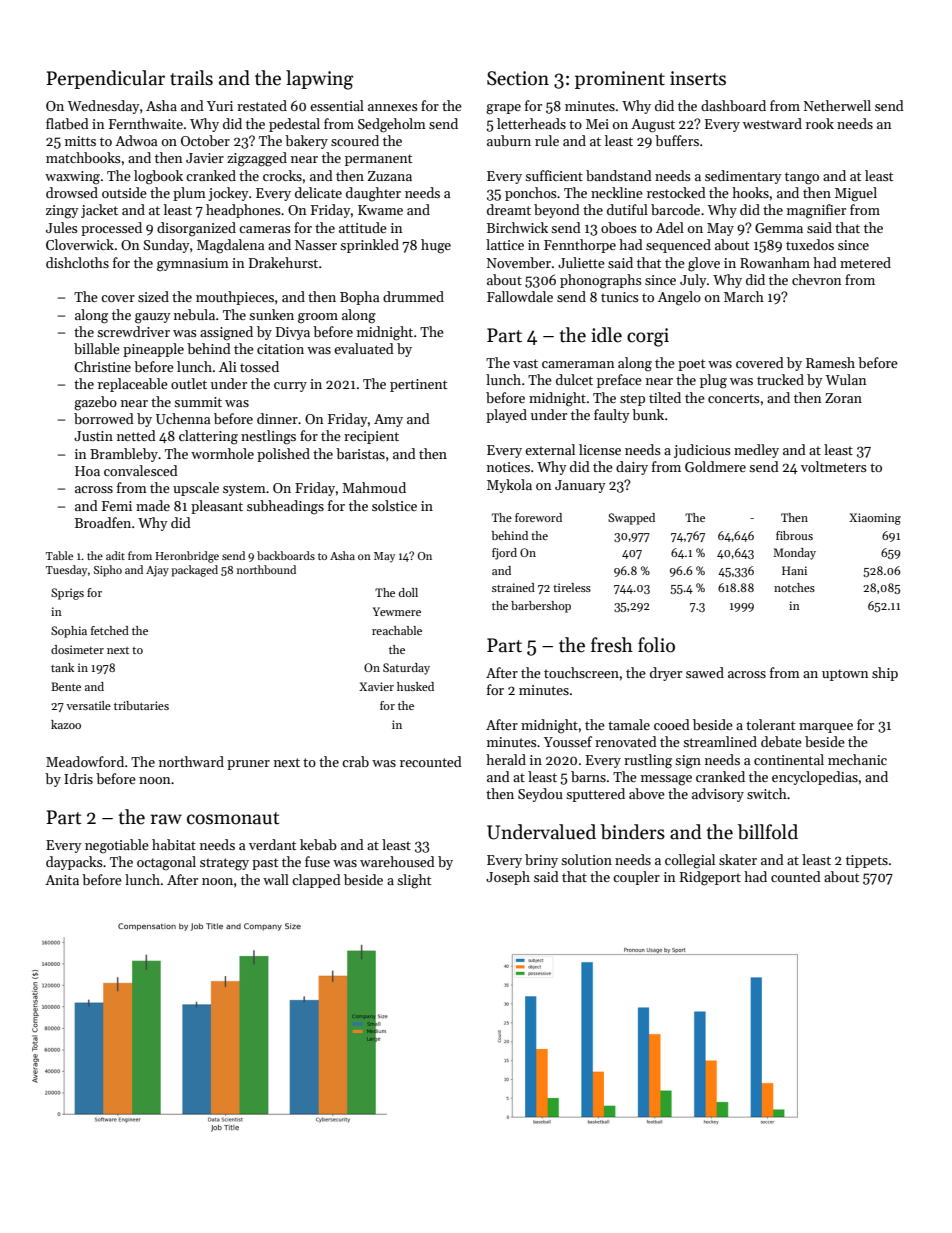  I want to click on Goldmere, so click(715, 466).
